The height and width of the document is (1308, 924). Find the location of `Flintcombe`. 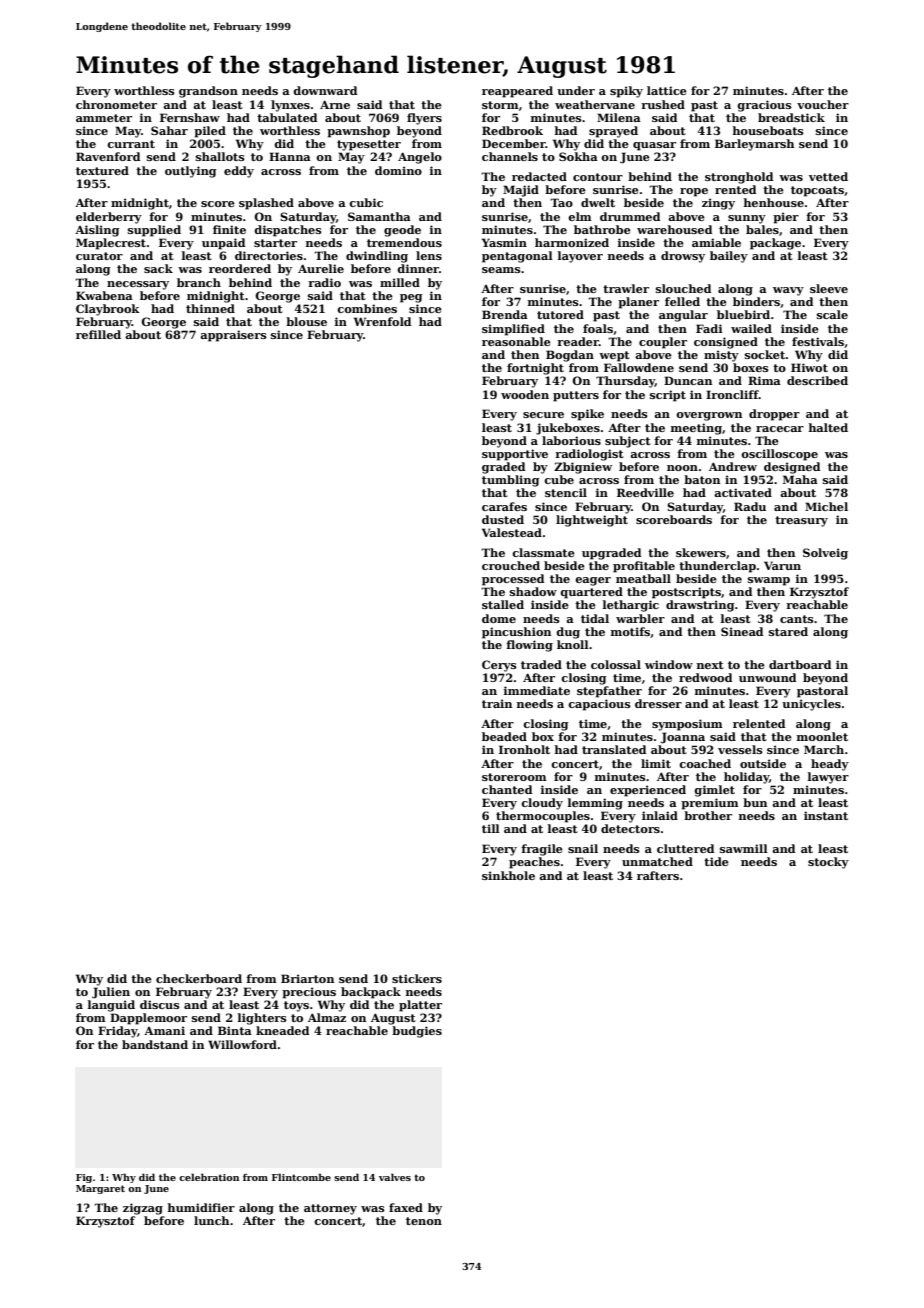

Flintcombe is located at coordinates (301, 1177).
